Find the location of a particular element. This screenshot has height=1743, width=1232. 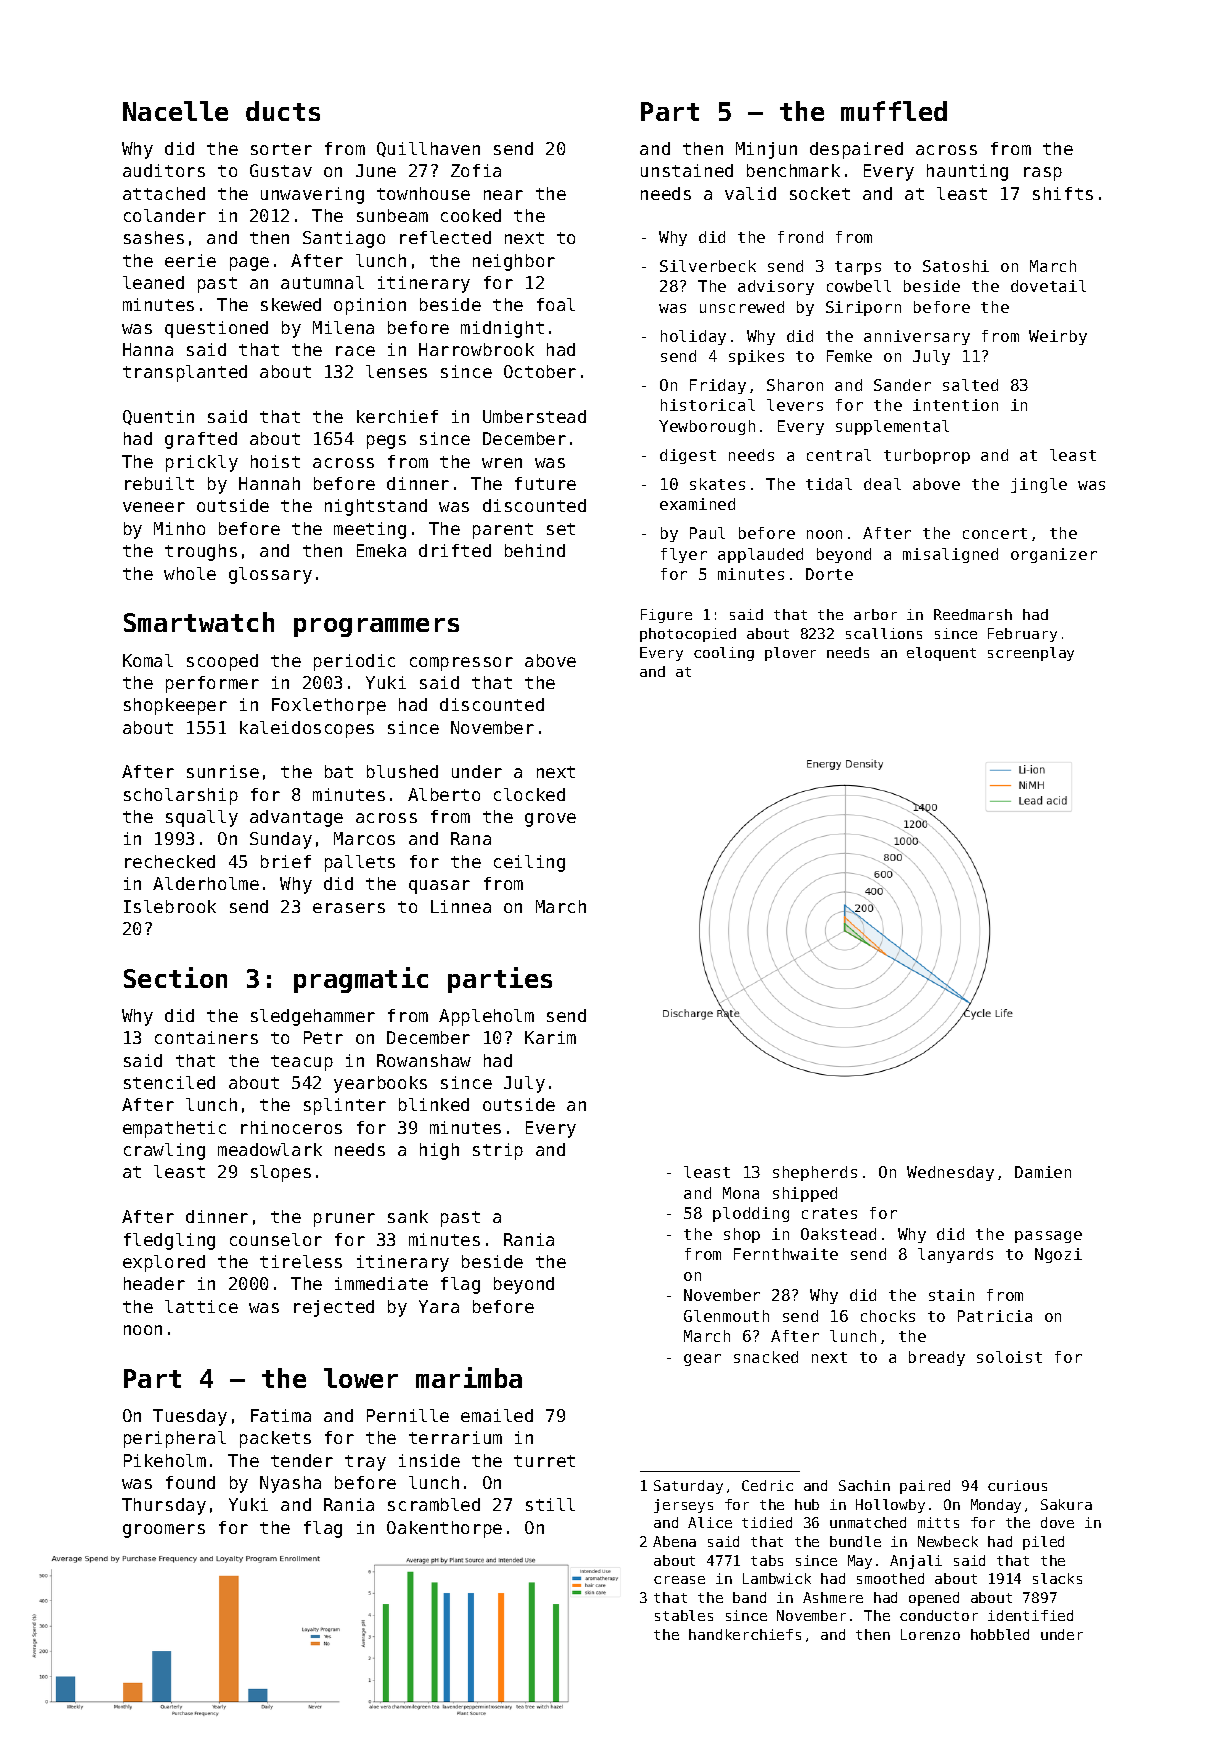

eloquent is located at coordinates (941, 654).
